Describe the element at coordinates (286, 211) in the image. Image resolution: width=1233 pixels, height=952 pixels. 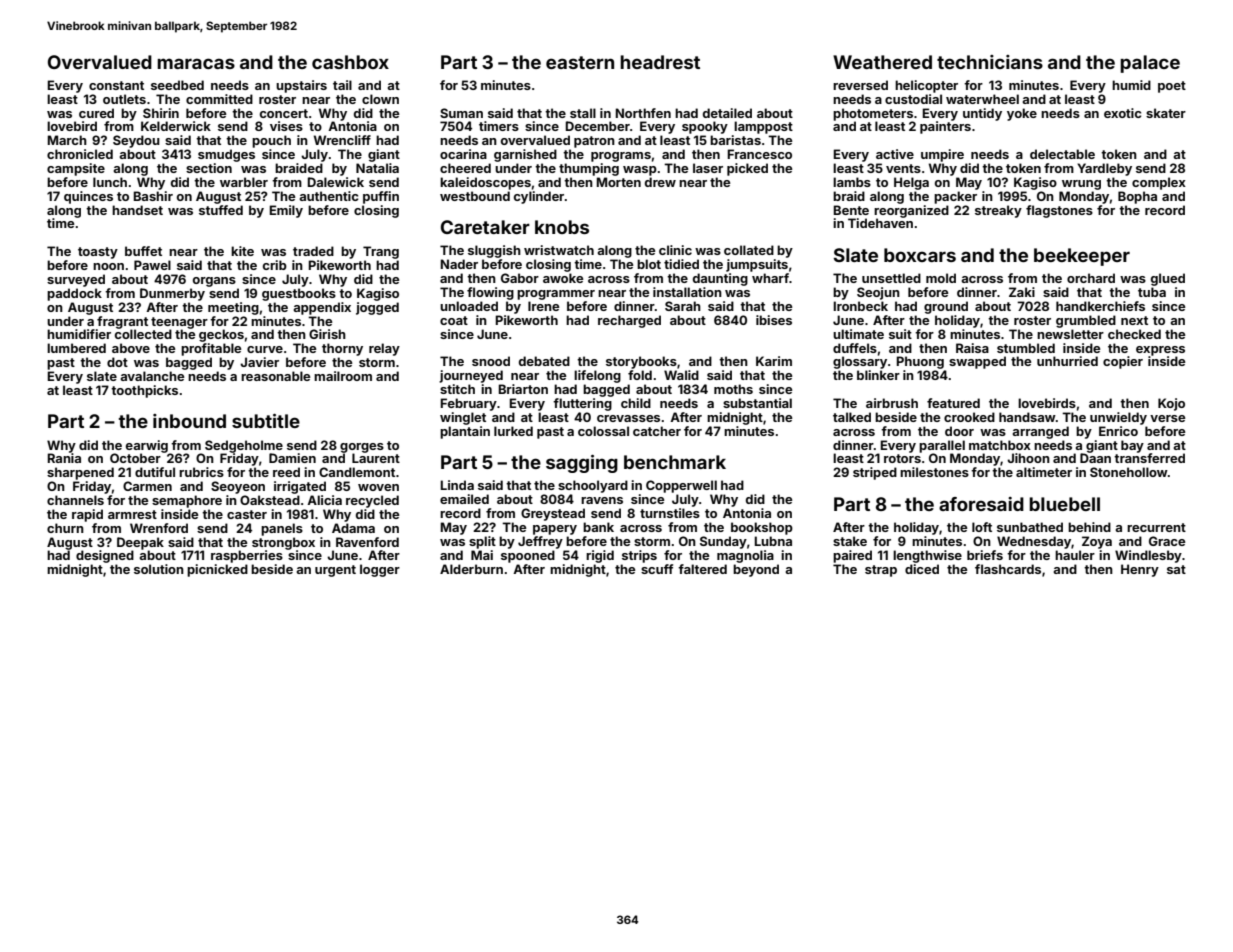
I see `Emily` at that location.
